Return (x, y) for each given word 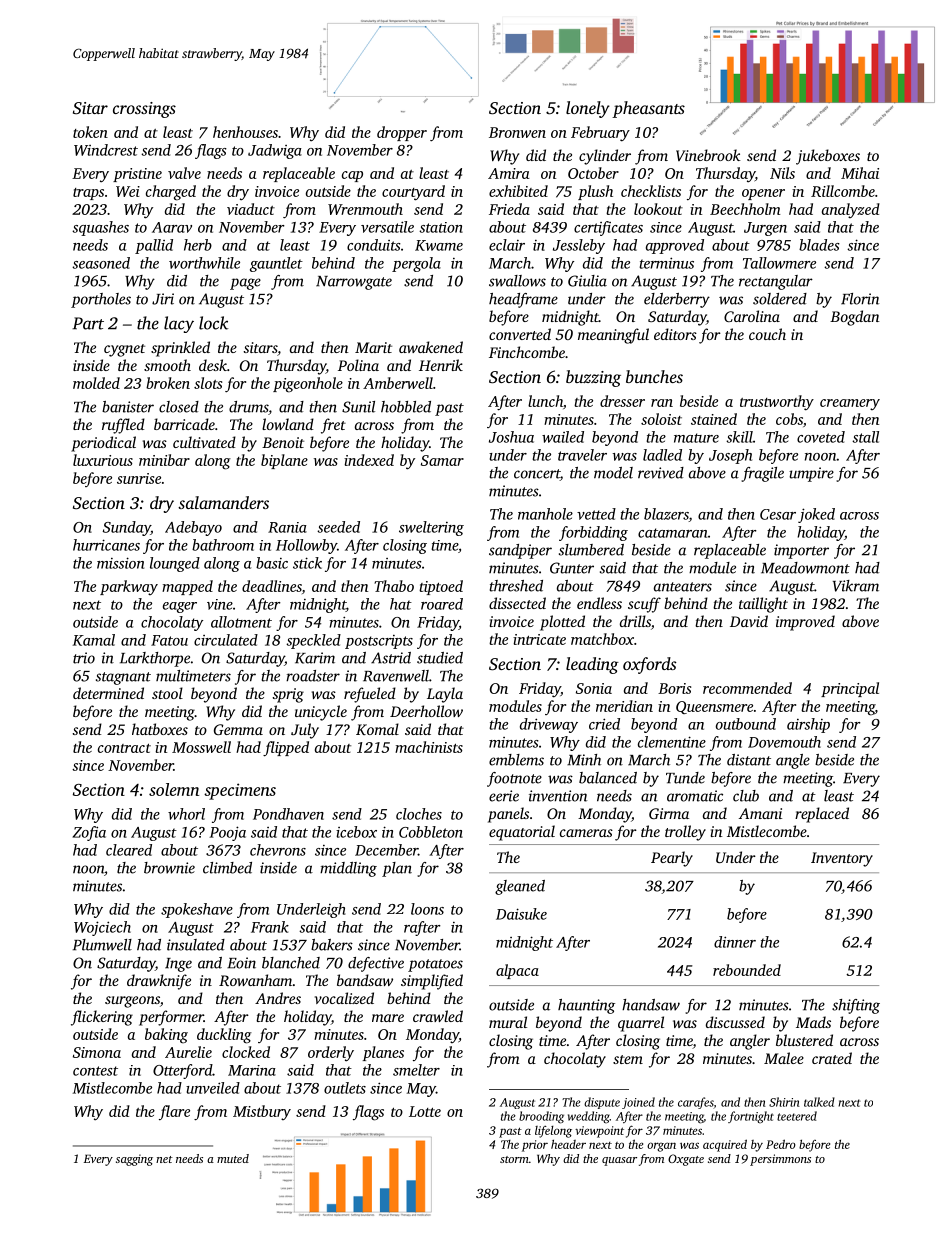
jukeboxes (828, 157)
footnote (514, 779)
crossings (144, 110)
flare (174, 1112)
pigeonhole (308, 385)
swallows (517, 281)
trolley (685, 833)
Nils (782, 173)
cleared (129, 850)
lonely (588, 109)
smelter (416, 1070)
